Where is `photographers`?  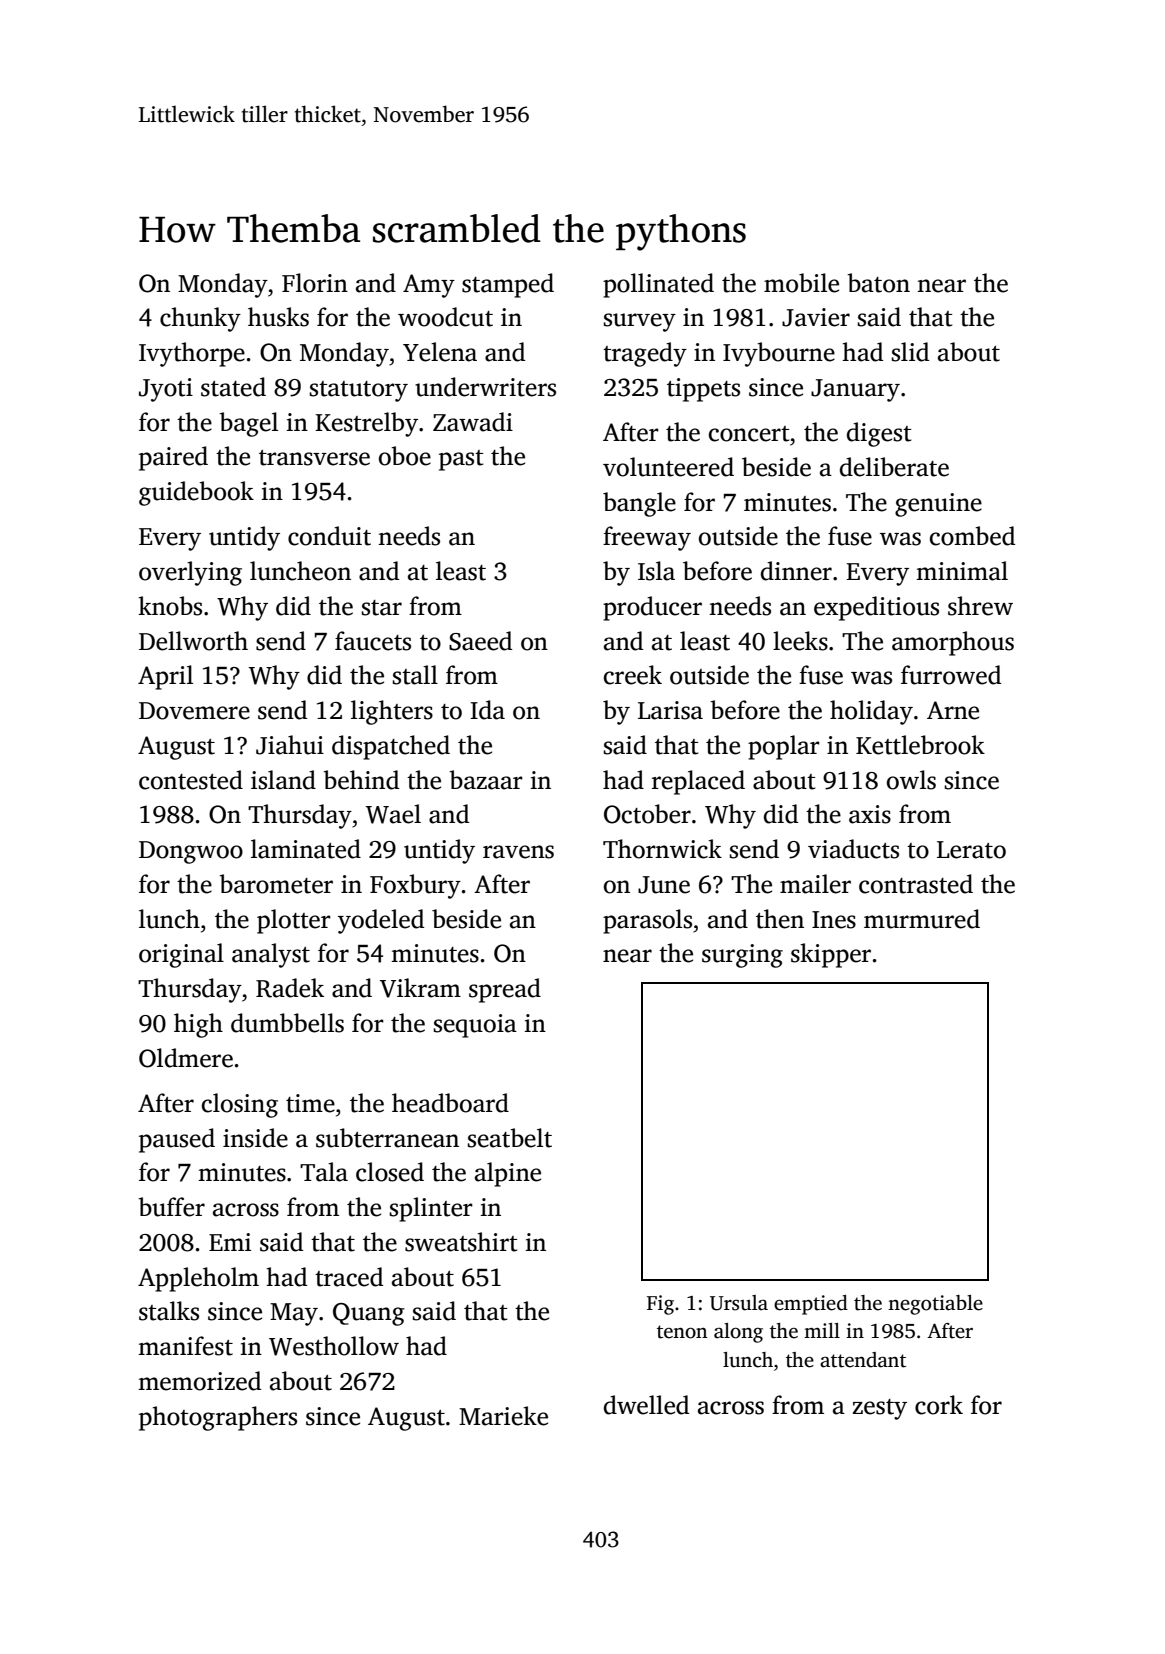 photographers is located at coordinates (218, 1418).
